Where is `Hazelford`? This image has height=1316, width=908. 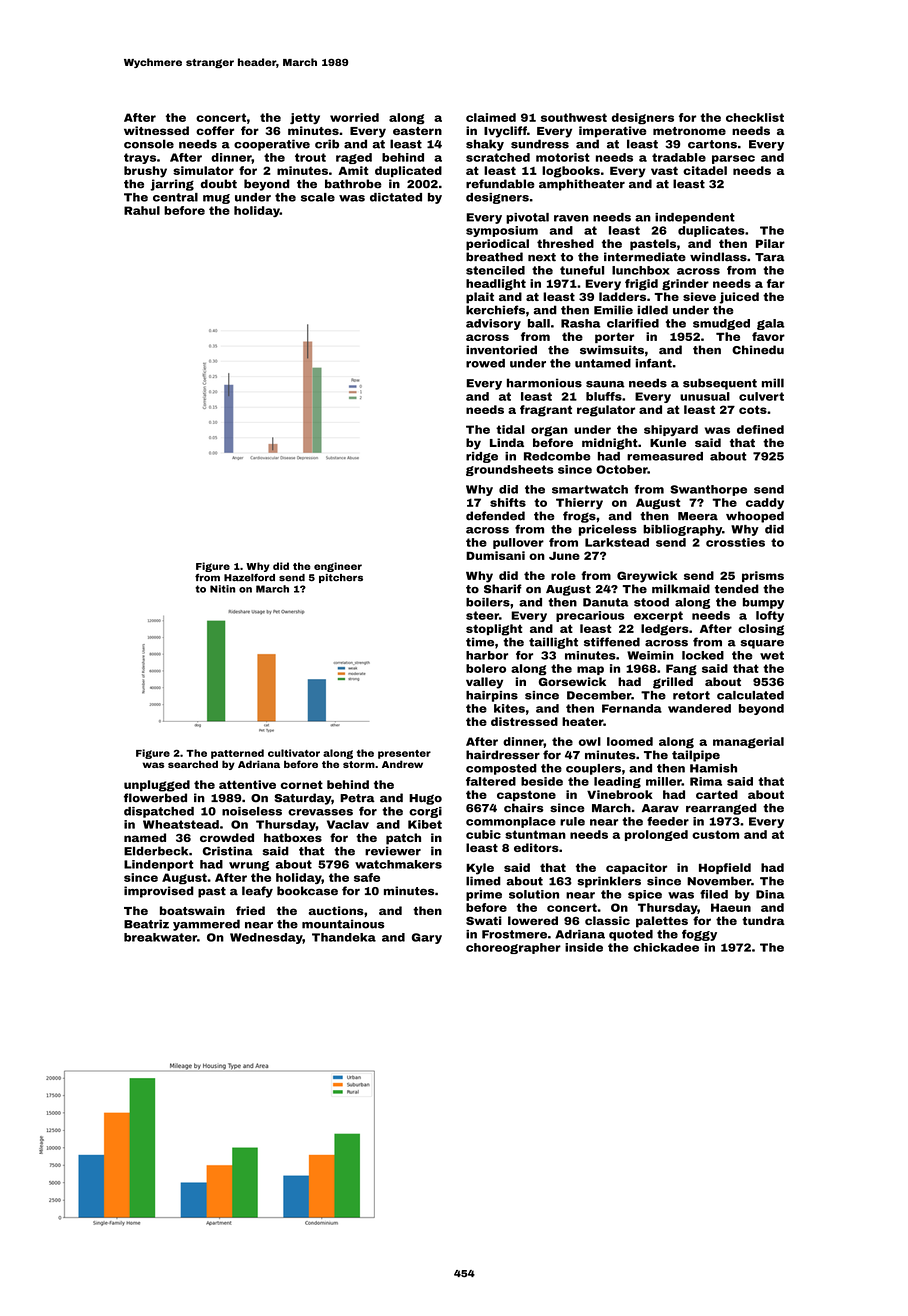
Hazelford is located at coordinates (249, 578).
